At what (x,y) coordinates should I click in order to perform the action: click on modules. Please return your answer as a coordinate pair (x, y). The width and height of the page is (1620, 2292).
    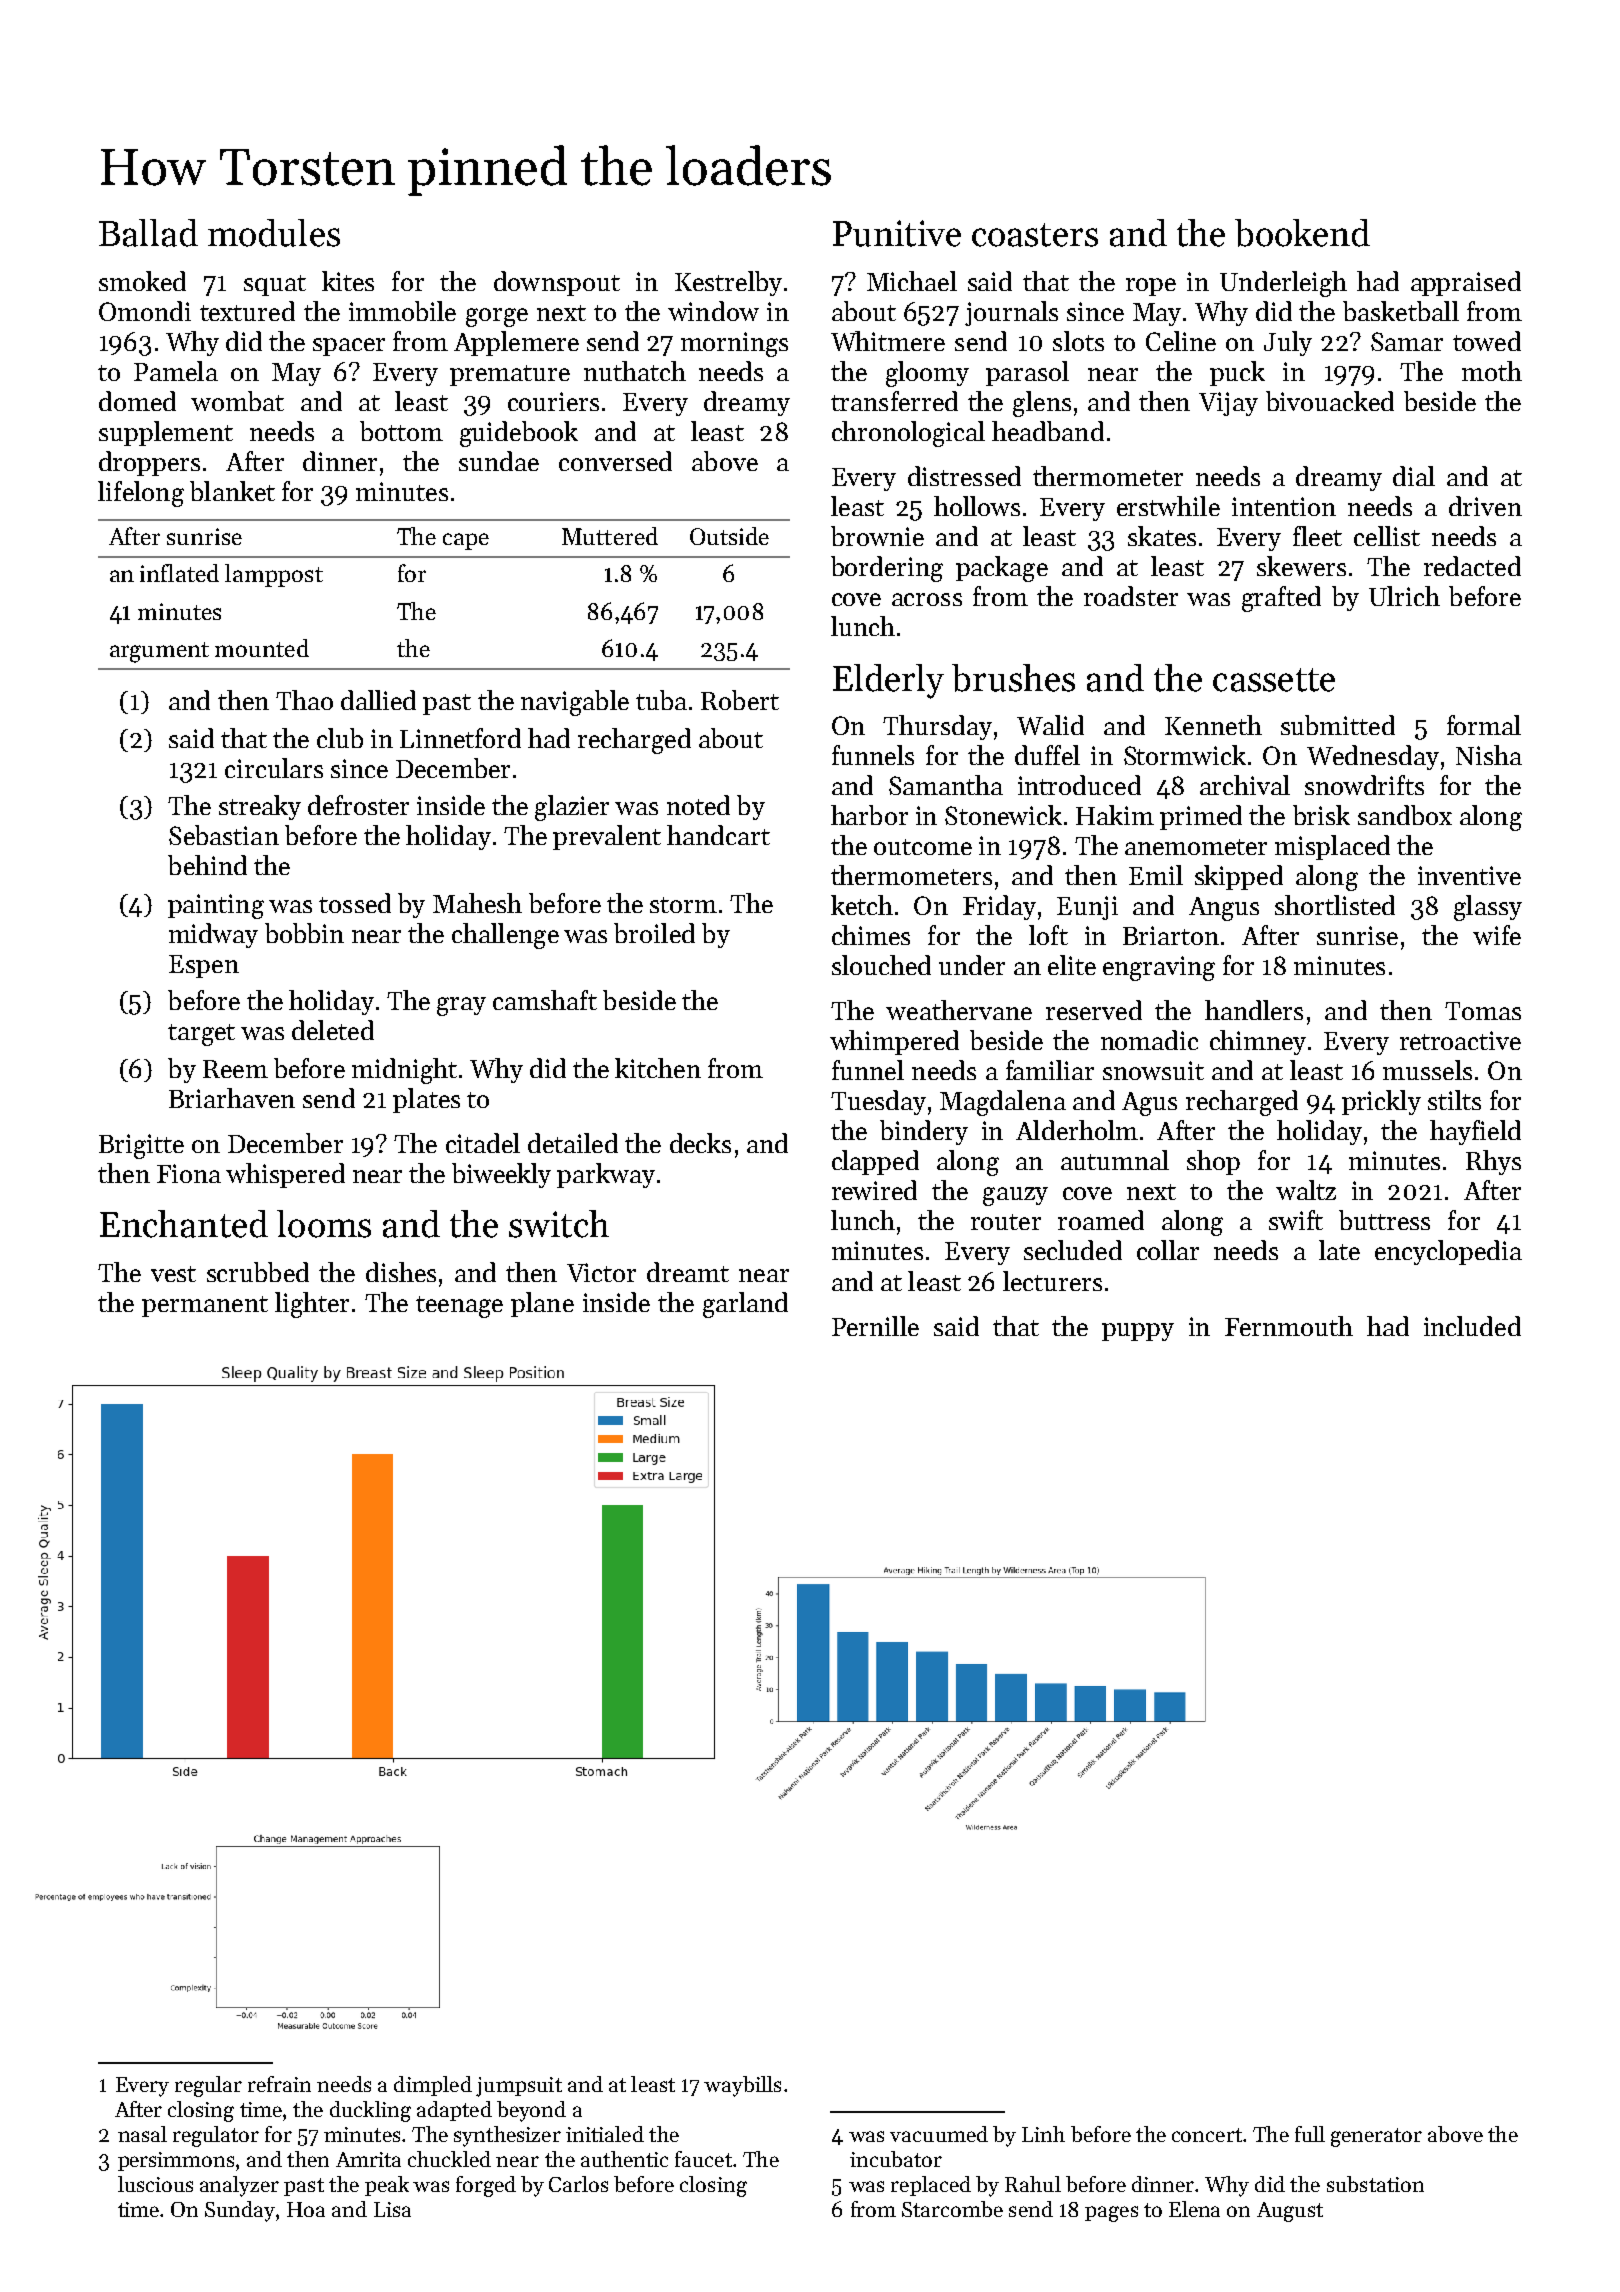
    Looking at the image, I should click on (274, 233).
